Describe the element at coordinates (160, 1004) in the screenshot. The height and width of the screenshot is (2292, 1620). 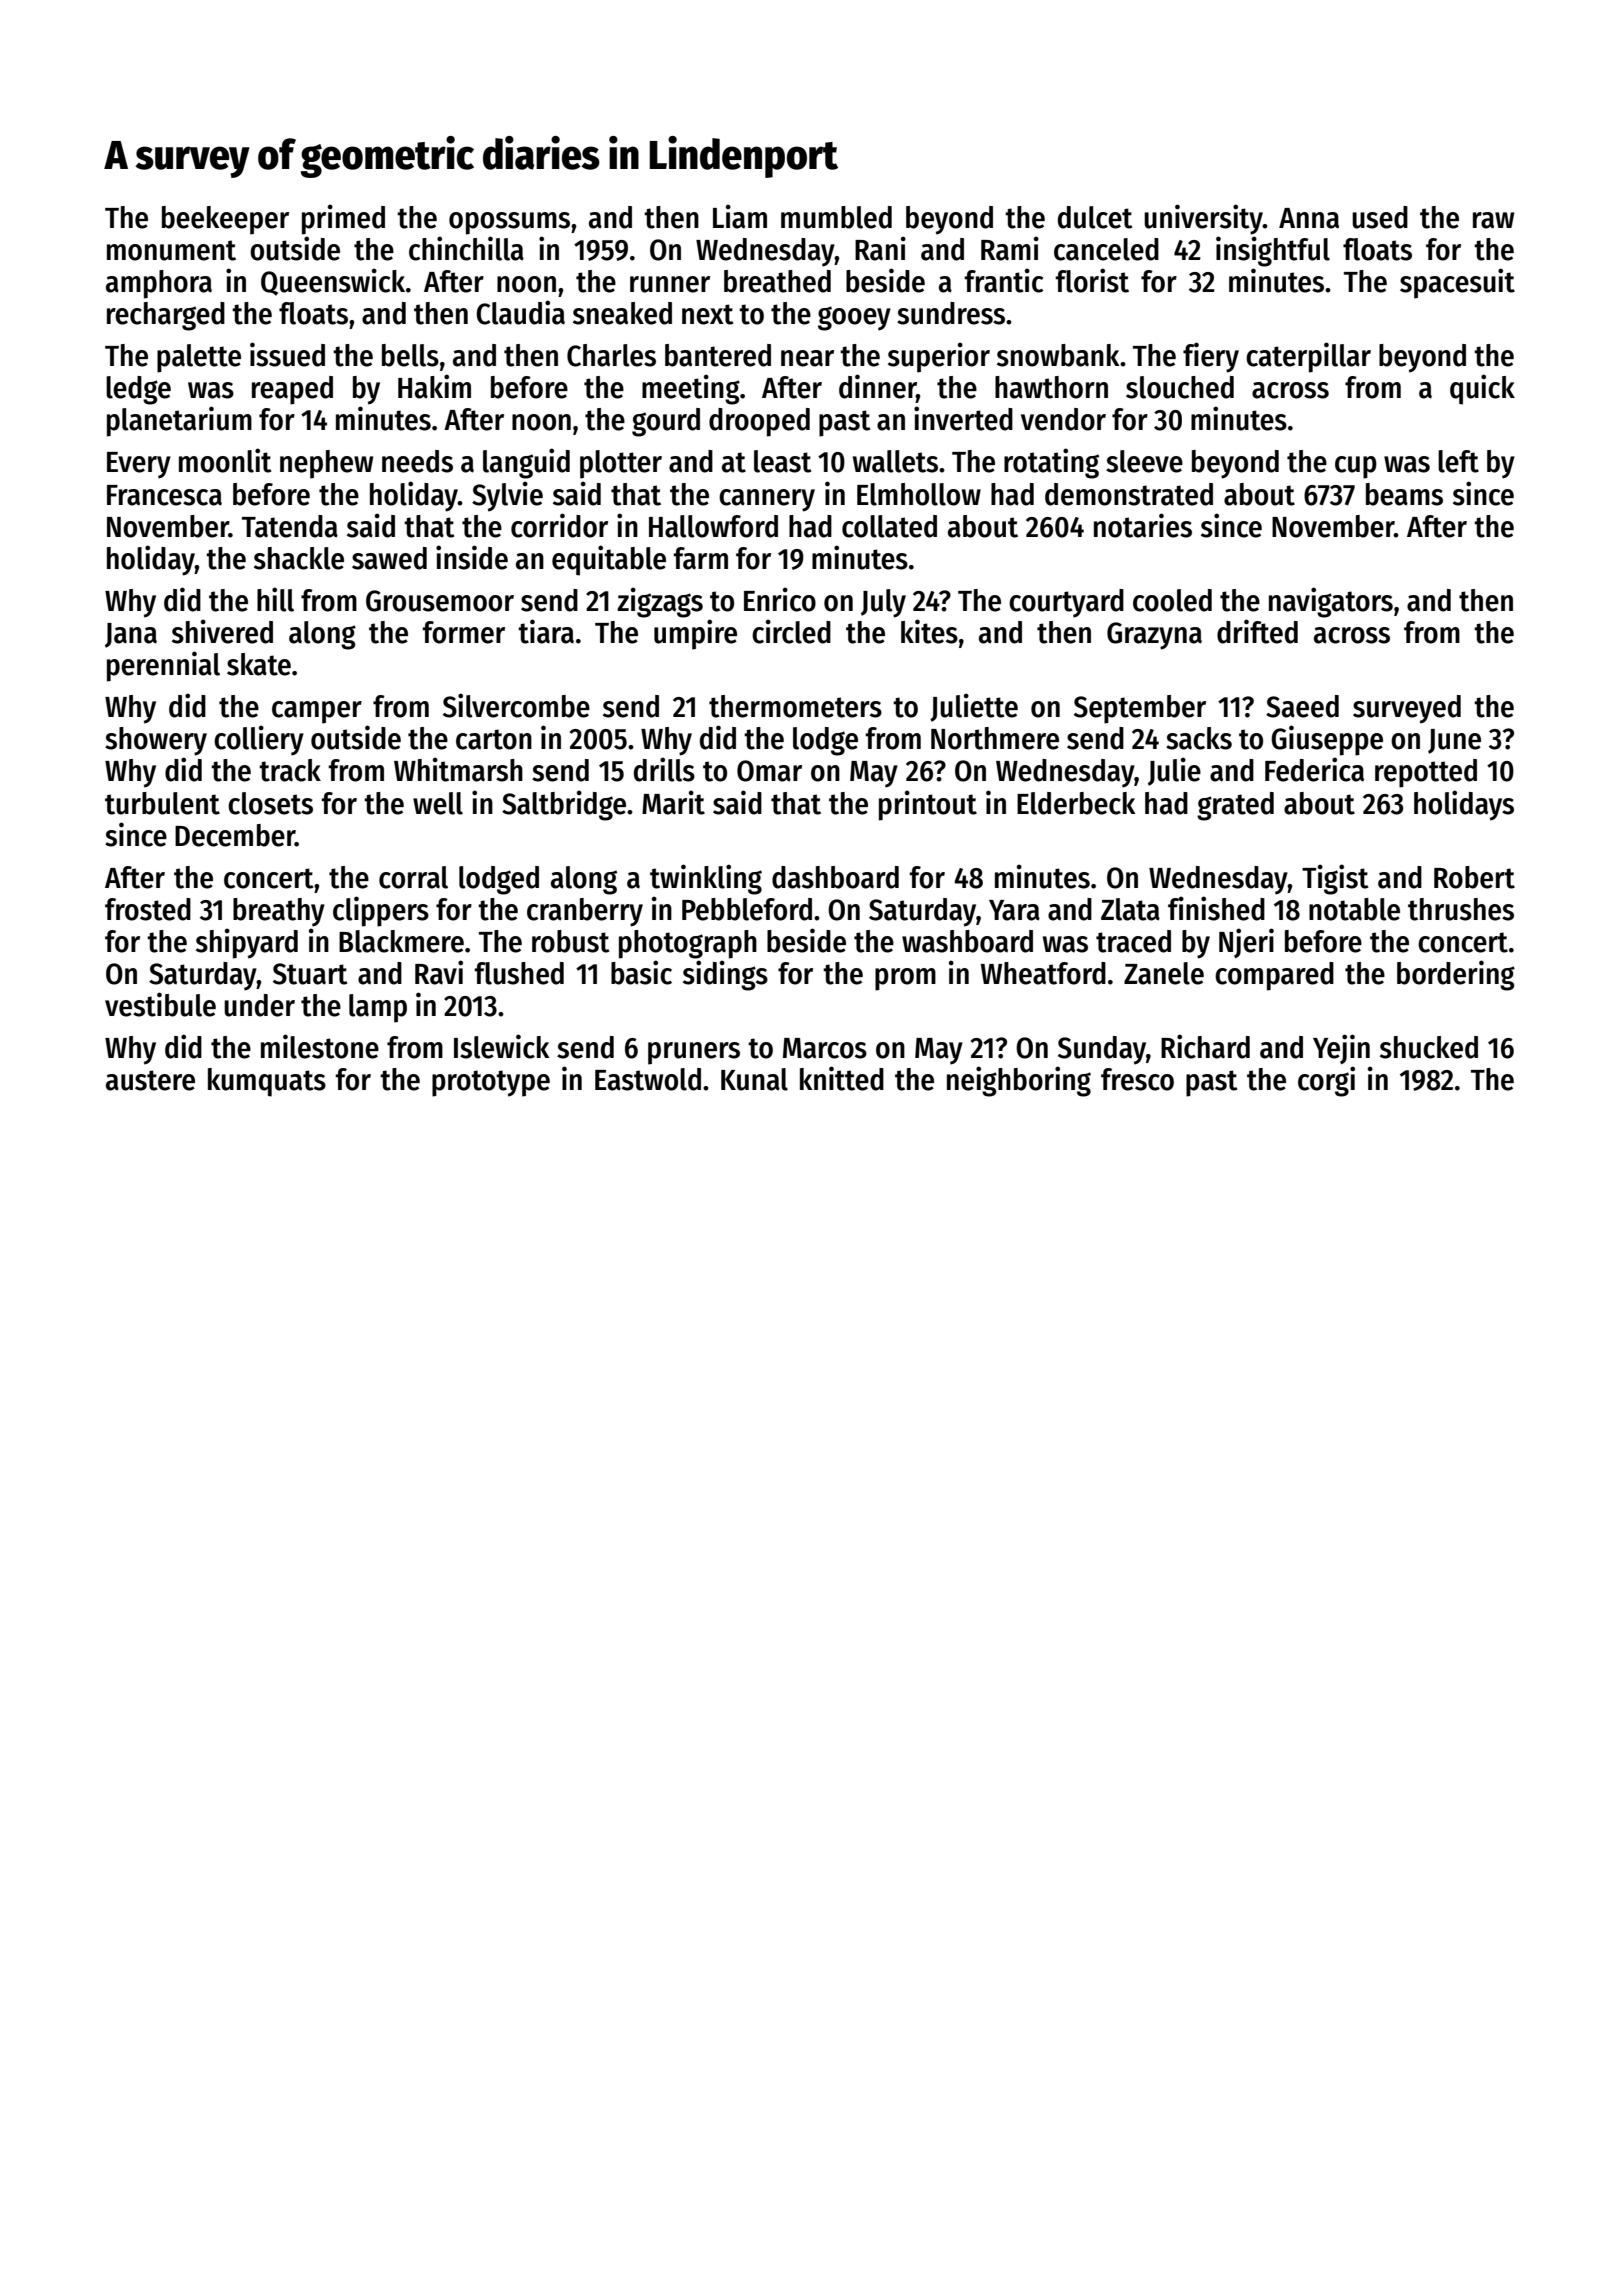
I see `vestibule` at that location.
